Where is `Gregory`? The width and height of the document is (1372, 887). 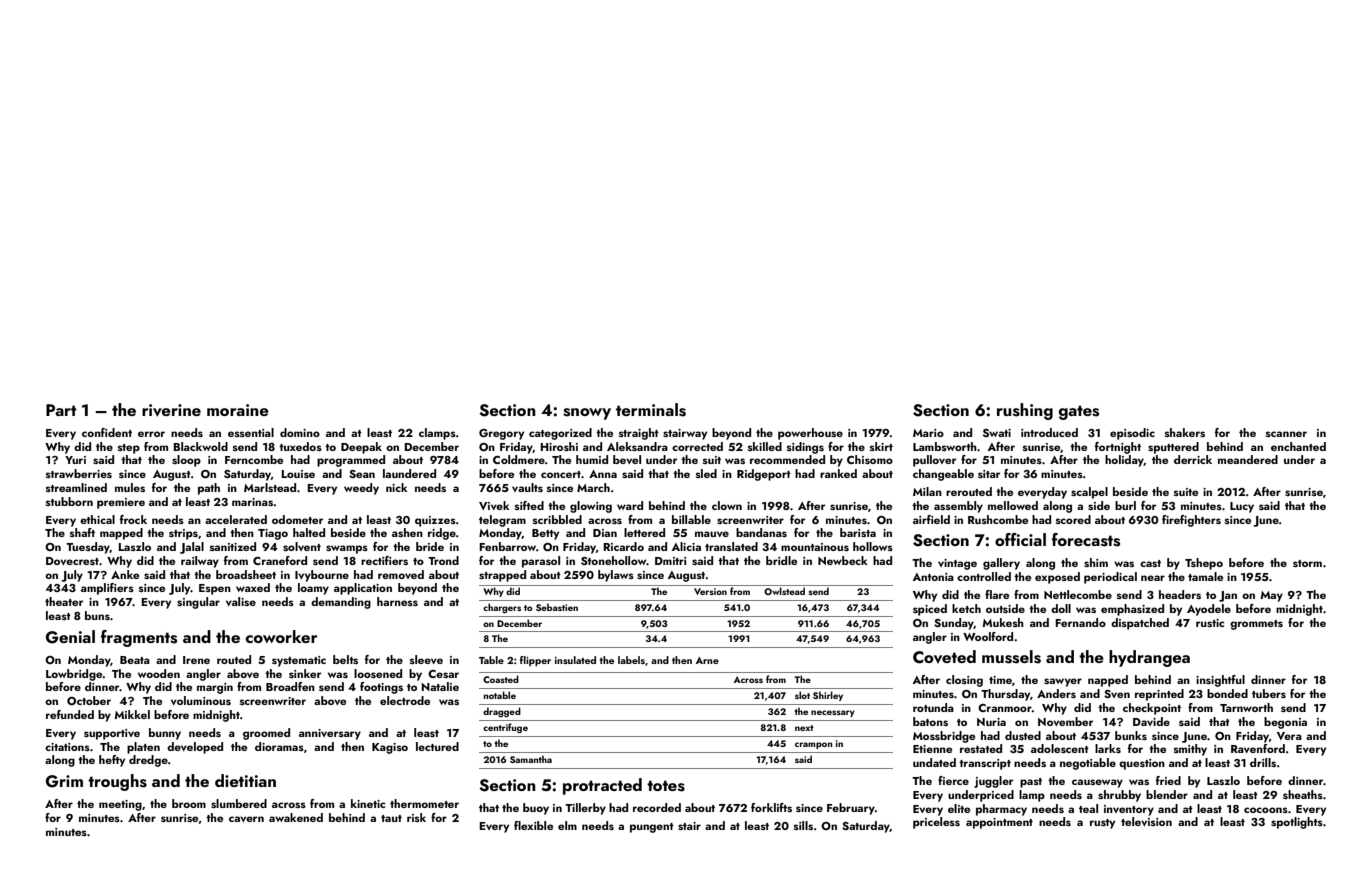
Gregory is located at coordinates (501, 434).
